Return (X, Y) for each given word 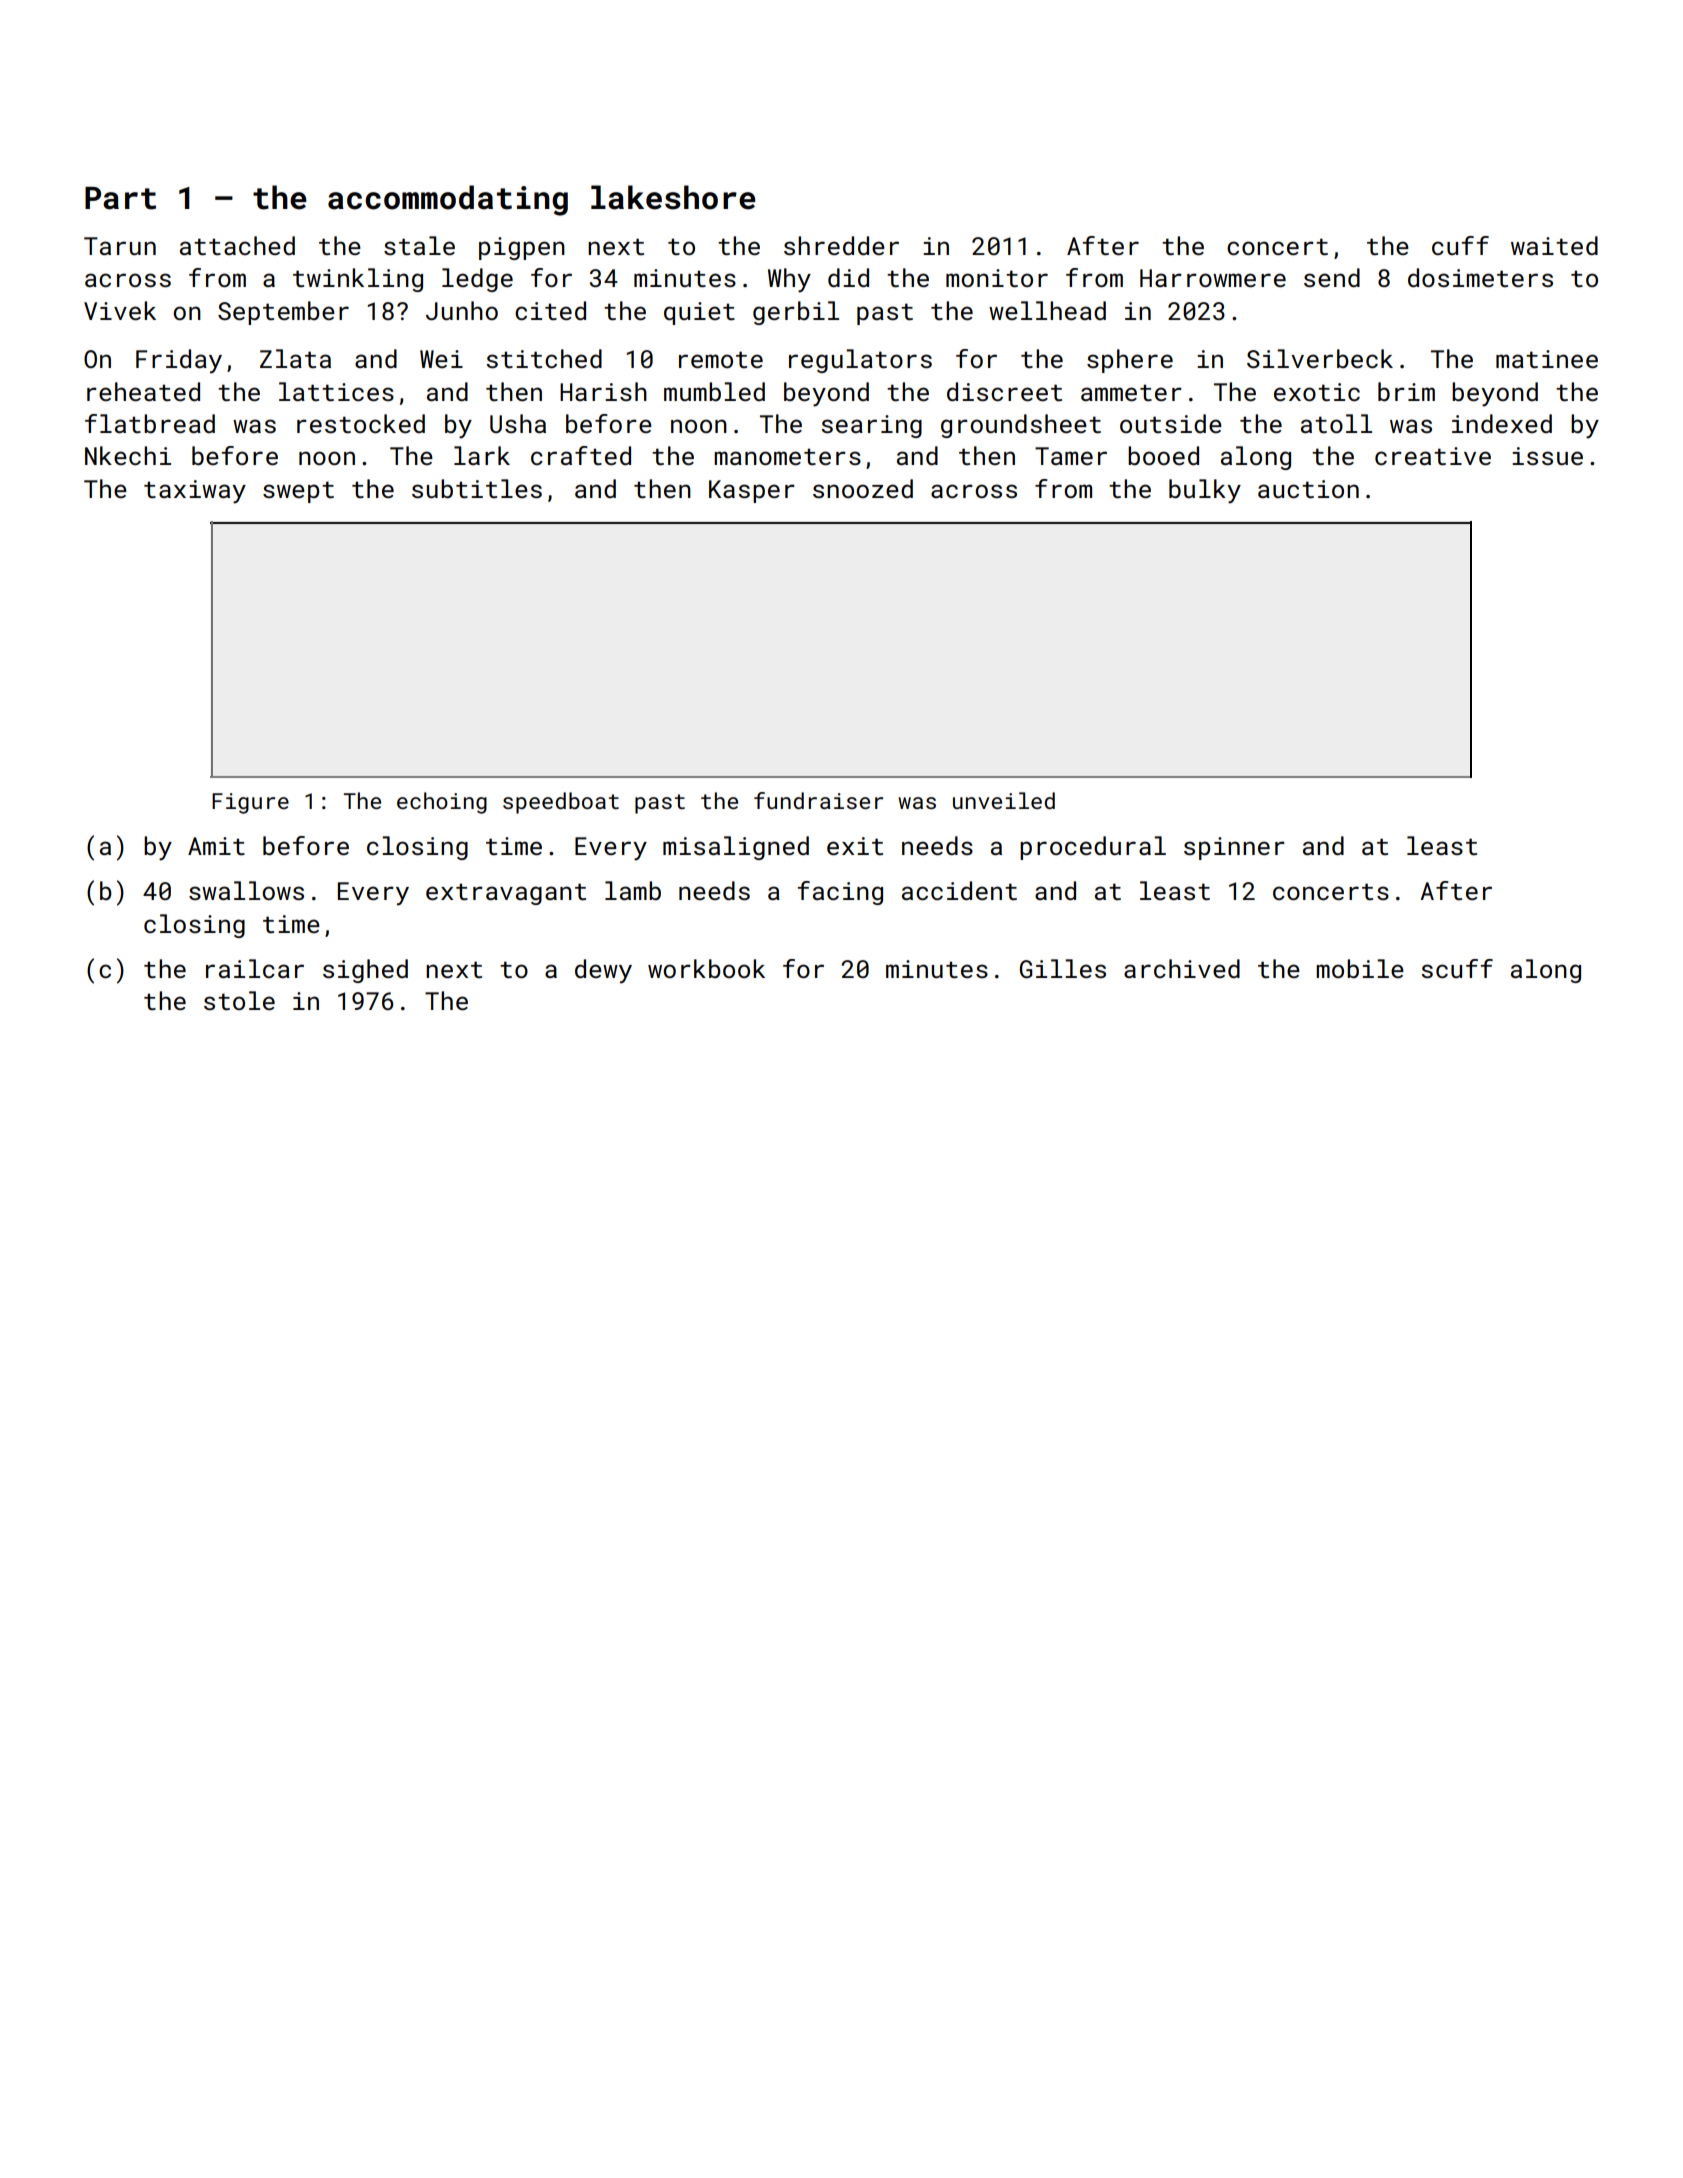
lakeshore (673, 197)
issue (1547, 456)
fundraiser (818, 800)
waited (1554, 245)
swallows (246, 890)
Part (120, 198)
